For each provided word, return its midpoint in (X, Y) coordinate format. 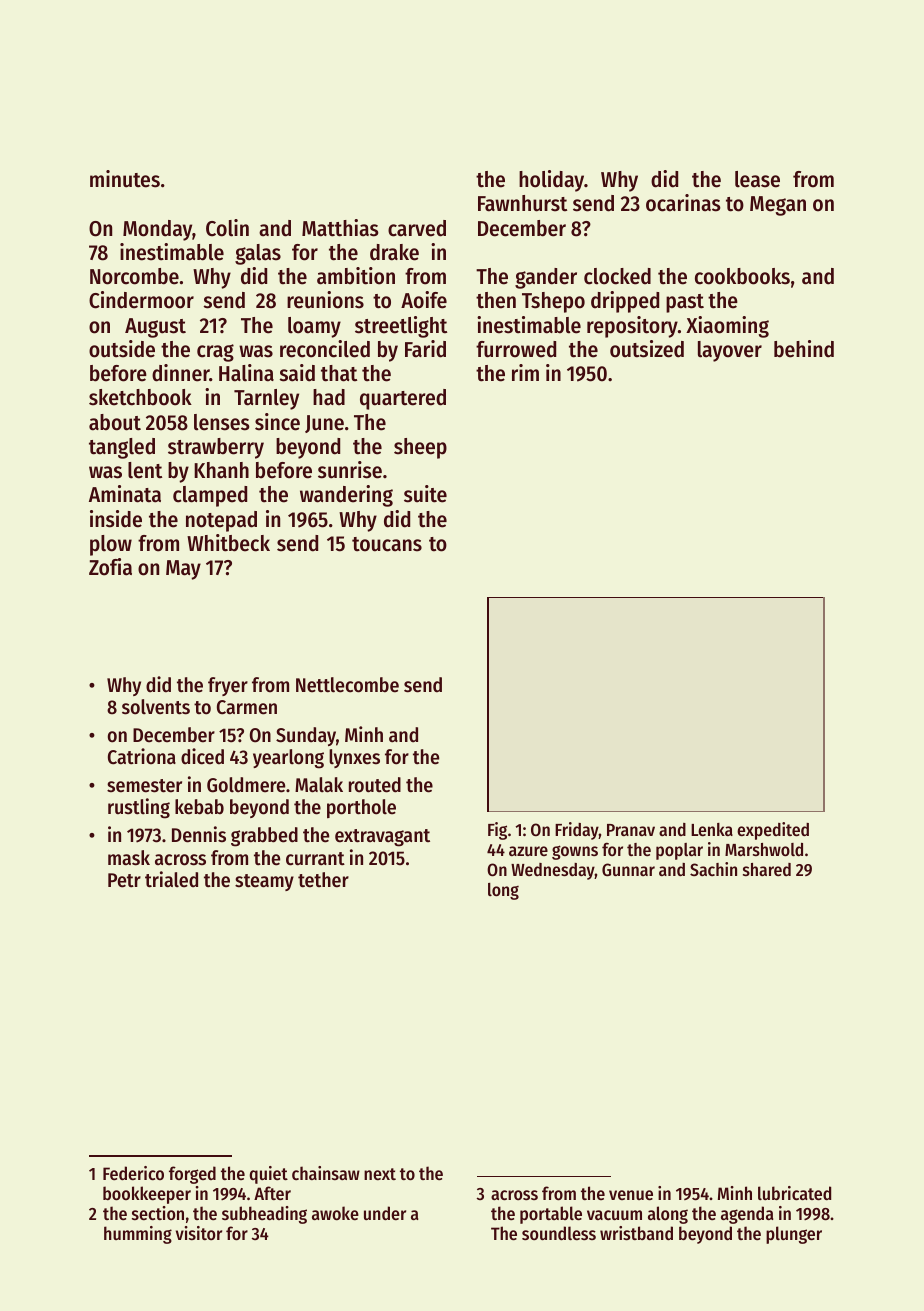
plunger (794, 1235)
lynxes (354, 758)
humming (138, 1235)
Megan (778, 206)
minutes (125, 179)
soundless (559, 1233)
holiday (551, 181)
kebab (199, 807)
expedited (773, 831)
